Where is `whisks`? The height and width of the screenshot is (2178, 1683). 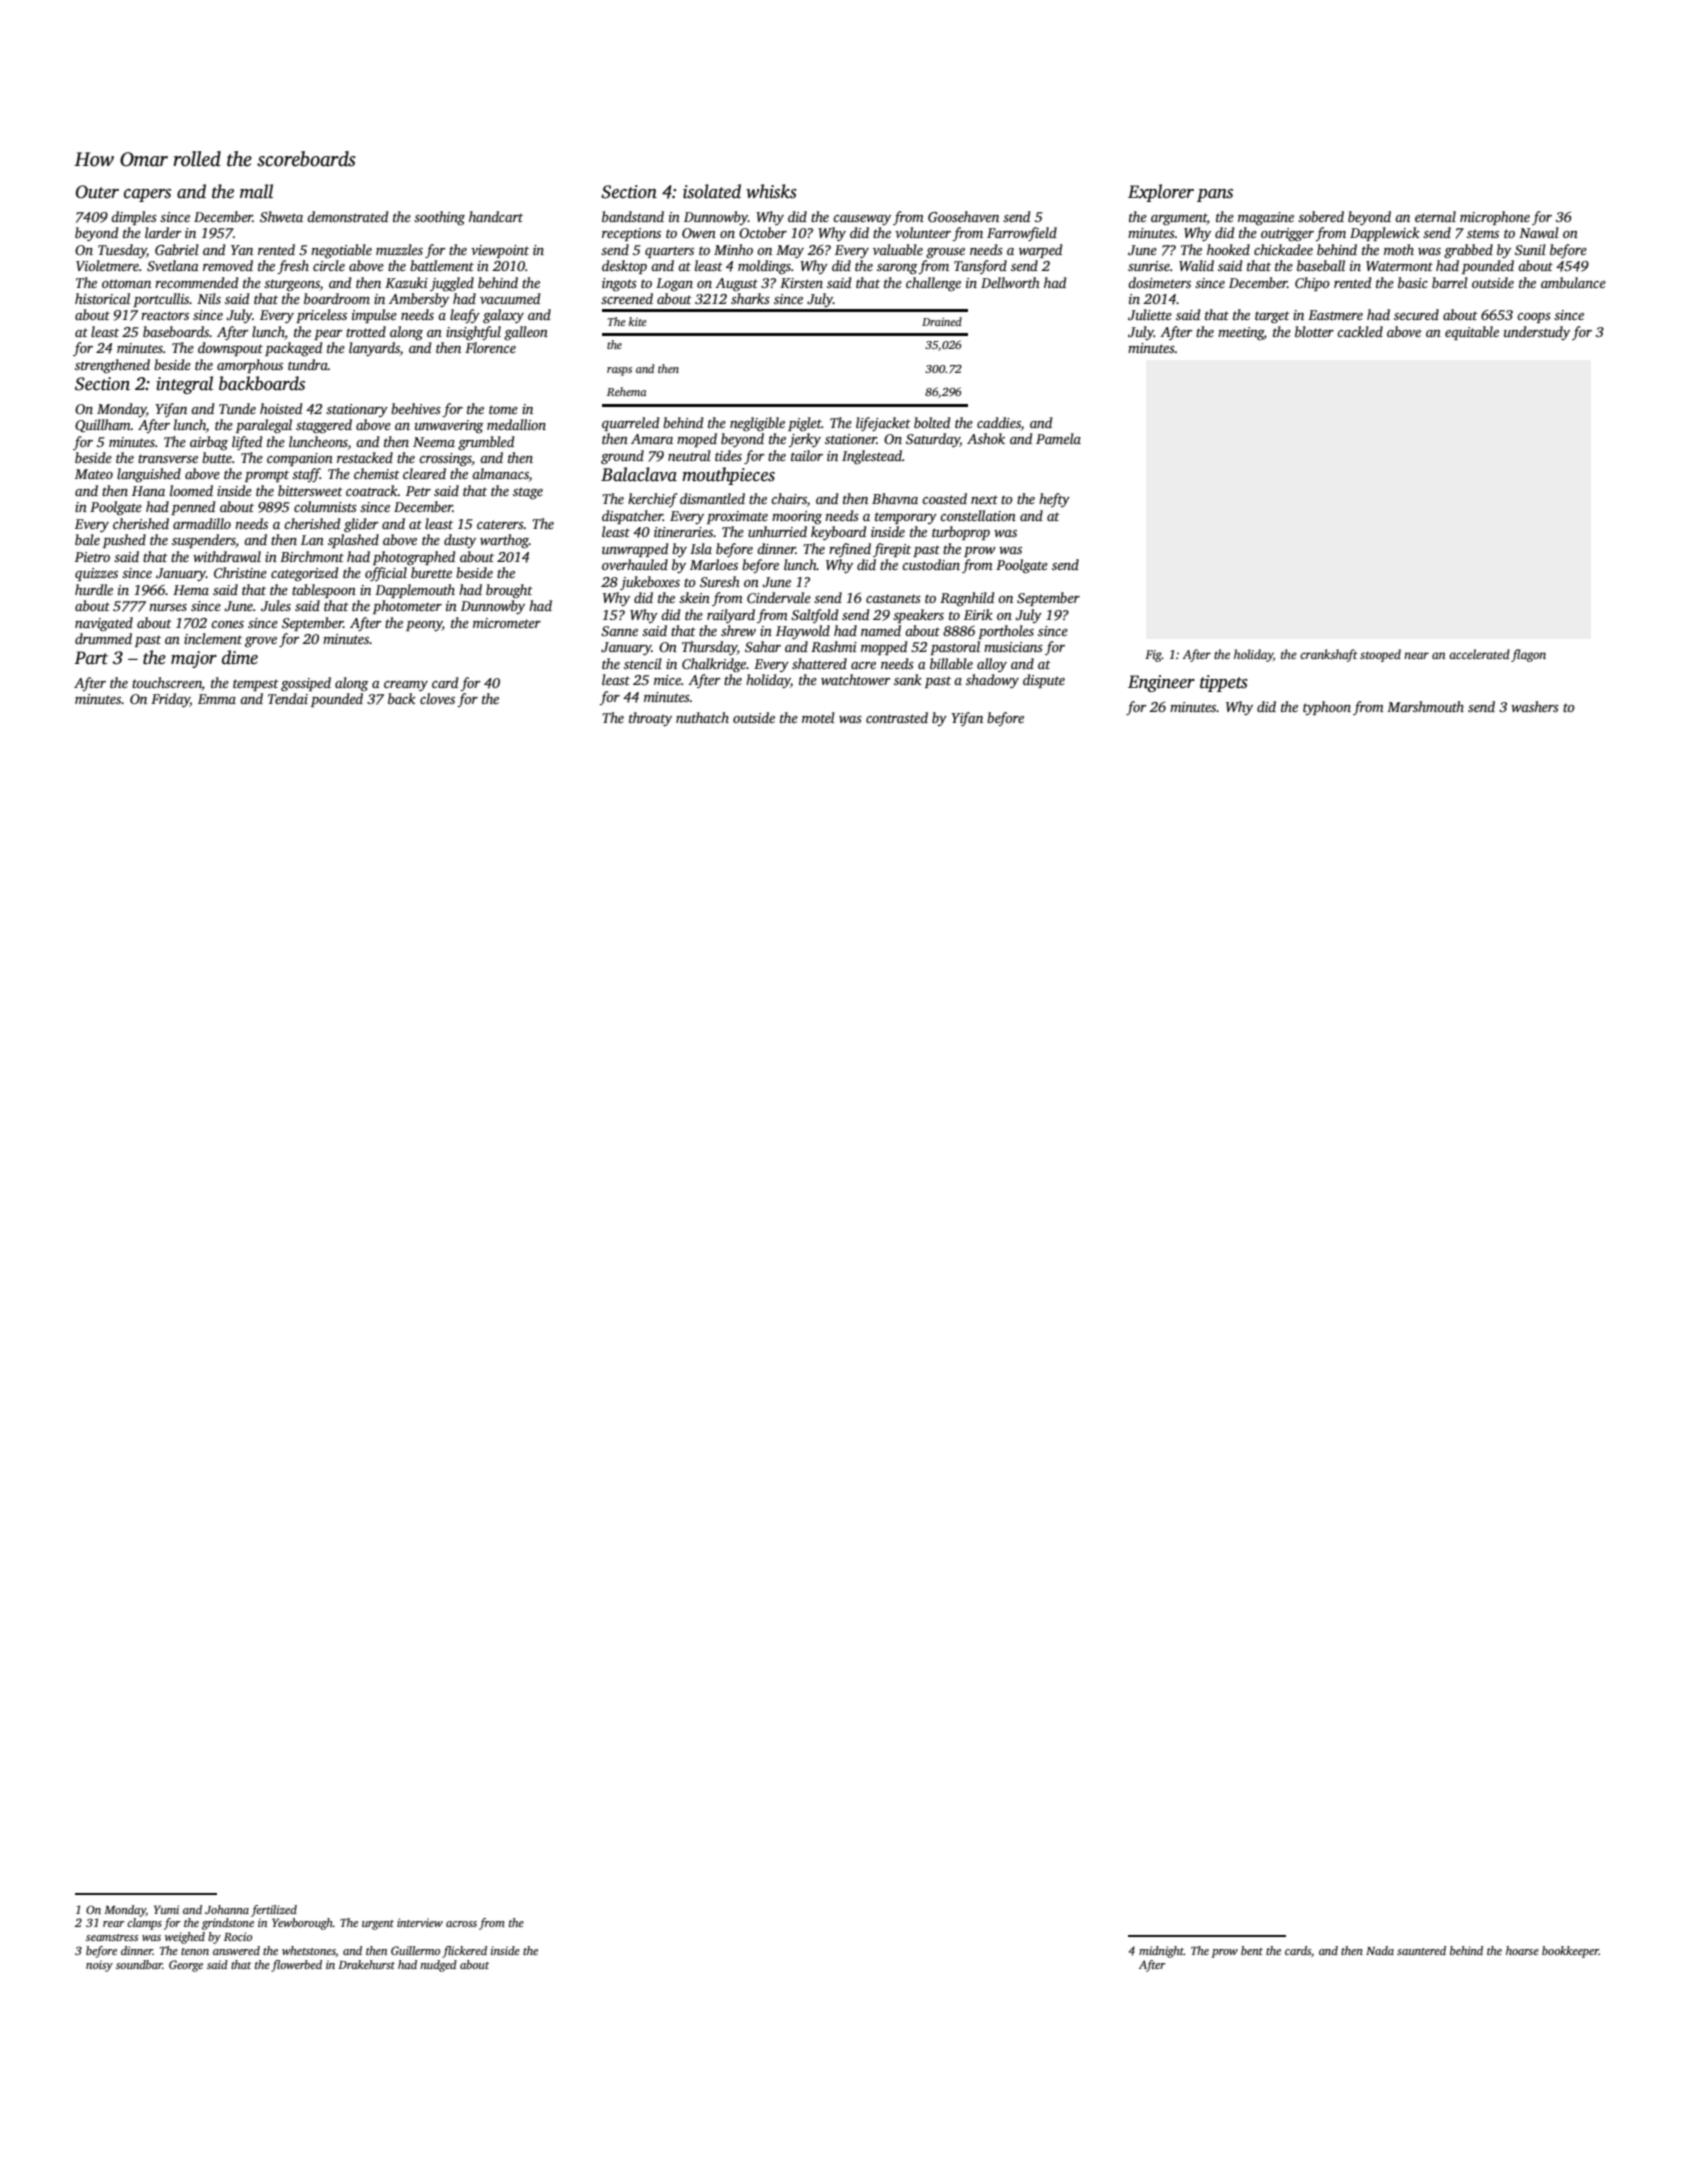
whisks is located at coordinates (771, 191).
